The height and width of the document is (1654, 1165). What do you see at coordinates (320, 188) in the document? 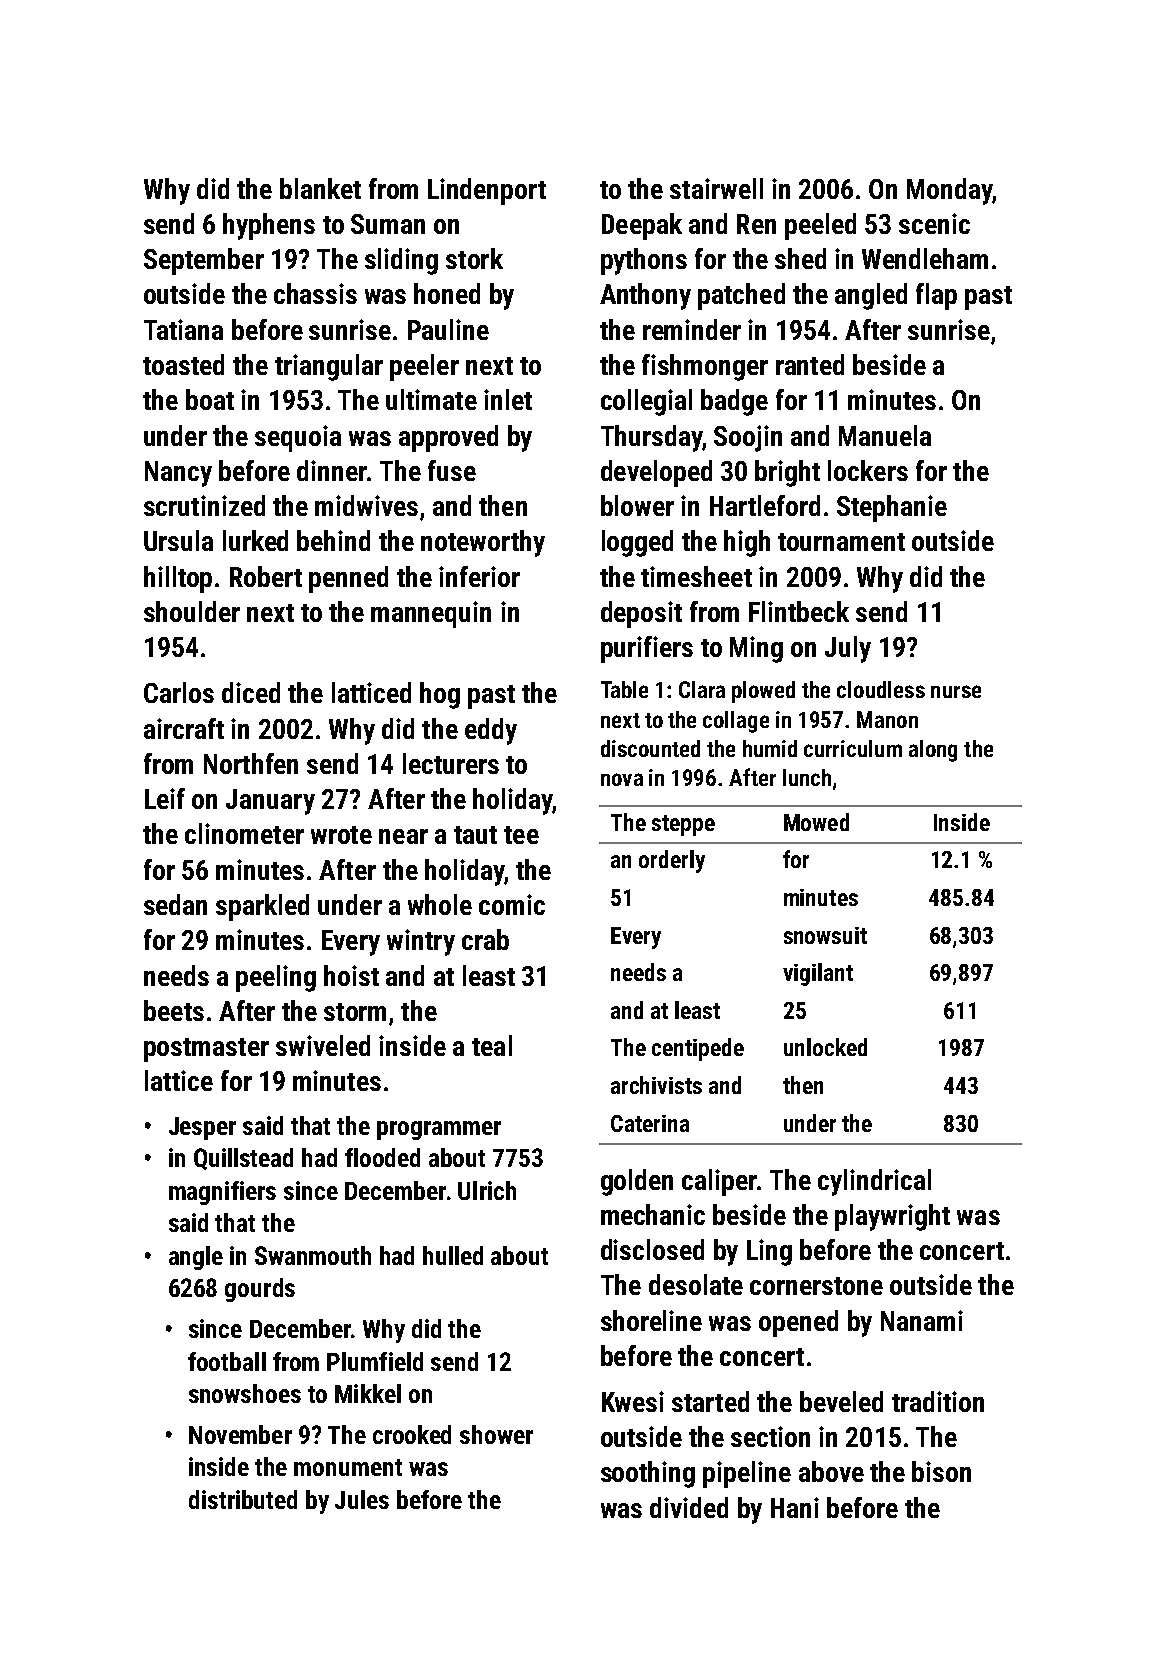
I see `blanket` at bounding box center [320, 188].
